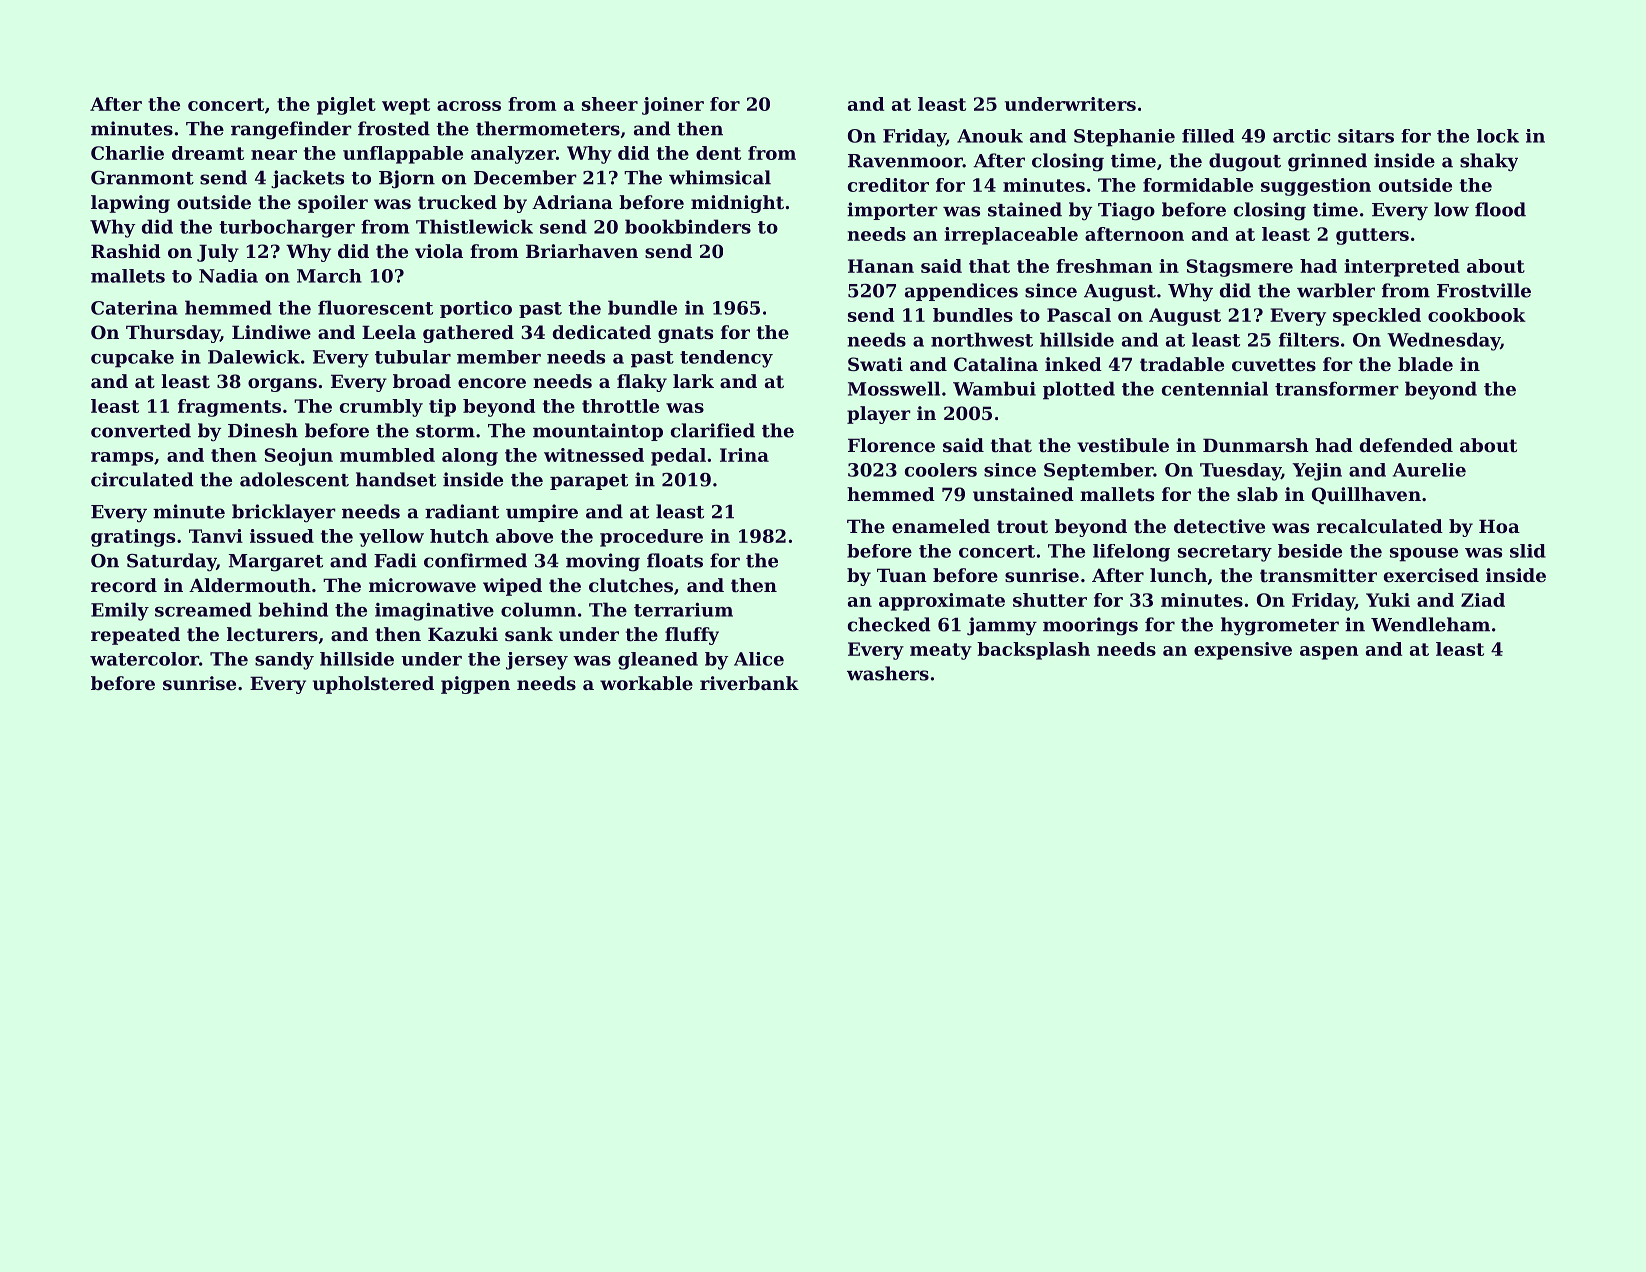  Describe the element at coordinates (905, 161) in the screenshot. I see `Ravenmoor` at that location.
